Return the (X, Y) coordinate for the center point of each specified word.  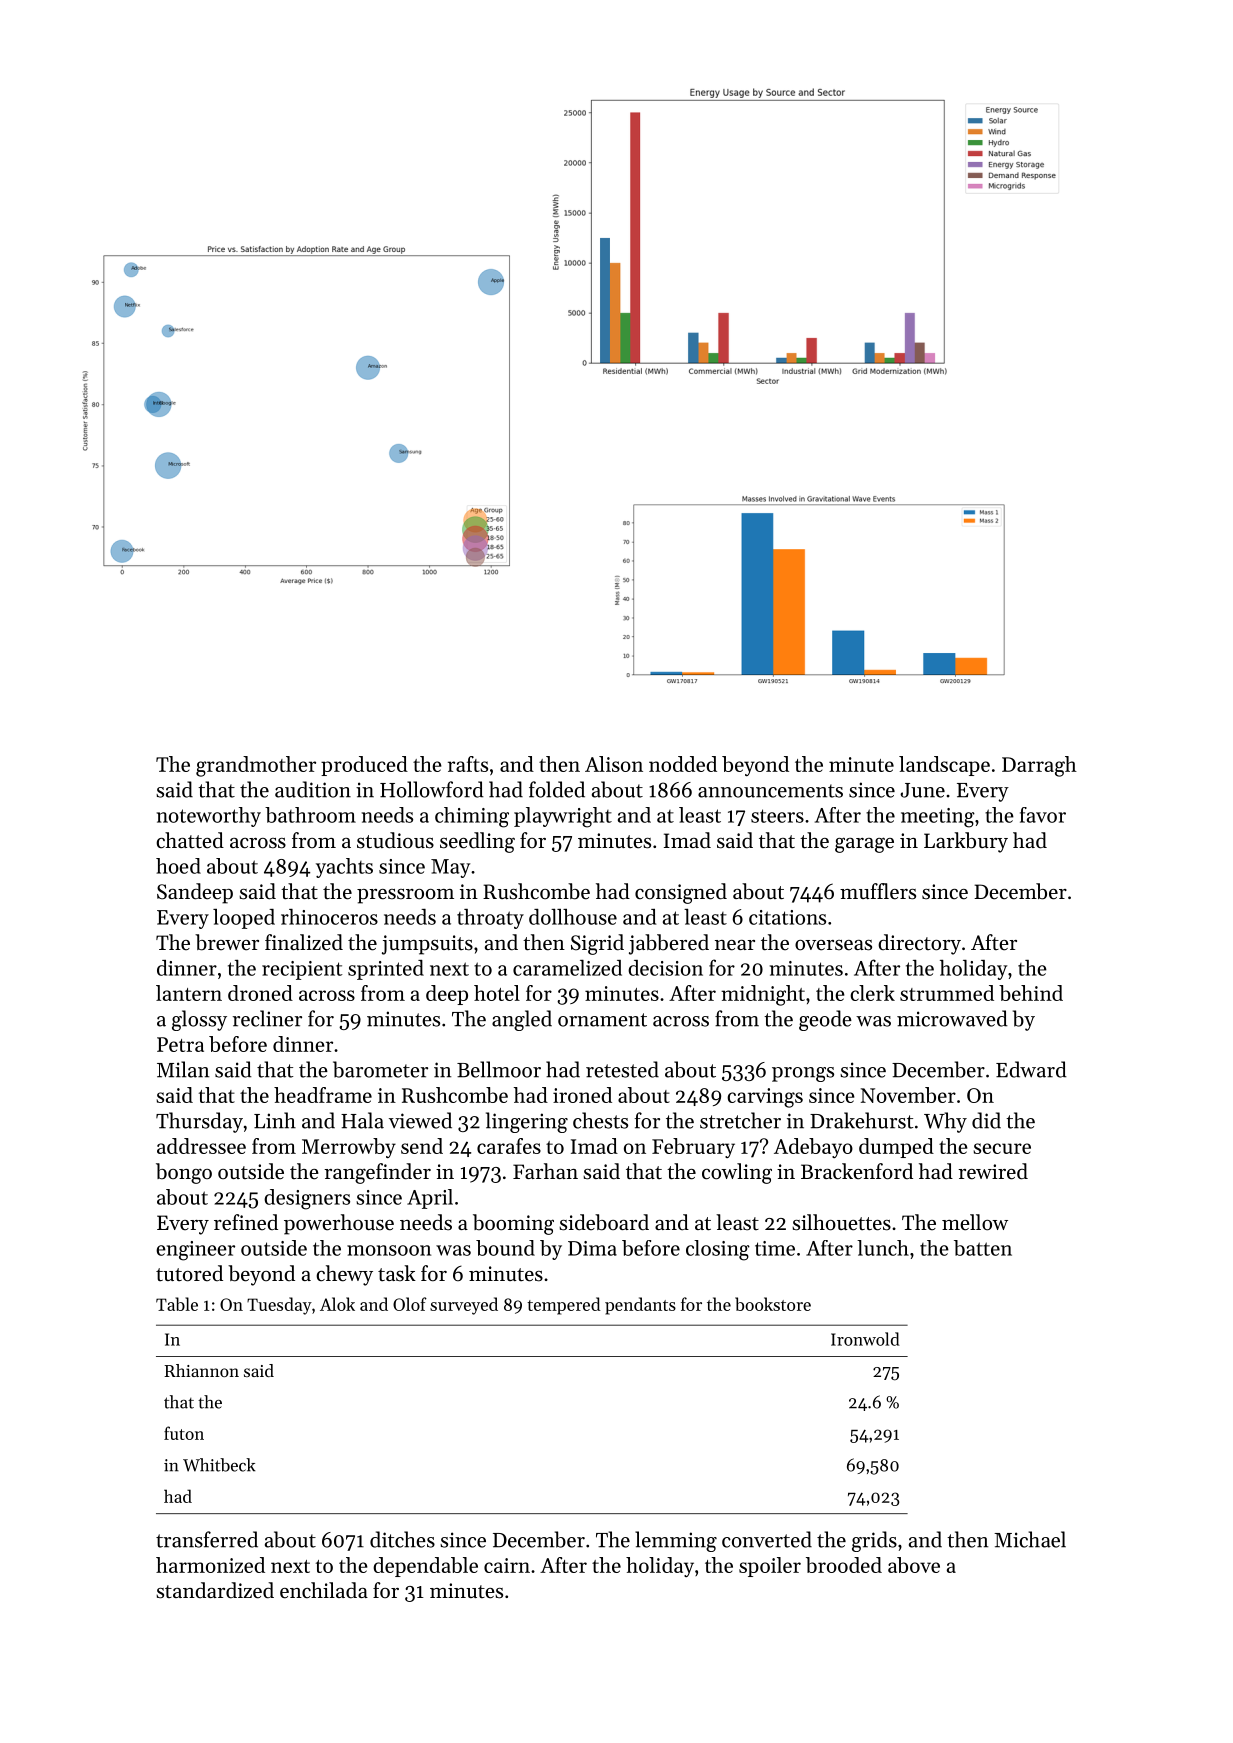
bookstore (773, 1304)
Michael (1030, 1539)
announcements (770, 791)
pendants (640, 1306)
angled (522, 1020)
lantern (189, 993)
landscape (944, 766)
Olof (410, 1304)
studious (395, 840)
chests (600, 1120)
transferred (207, 1539)
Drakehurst (861, 1120)
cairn (507, 1565)
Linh (275, 1120)
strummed (947, 993)
